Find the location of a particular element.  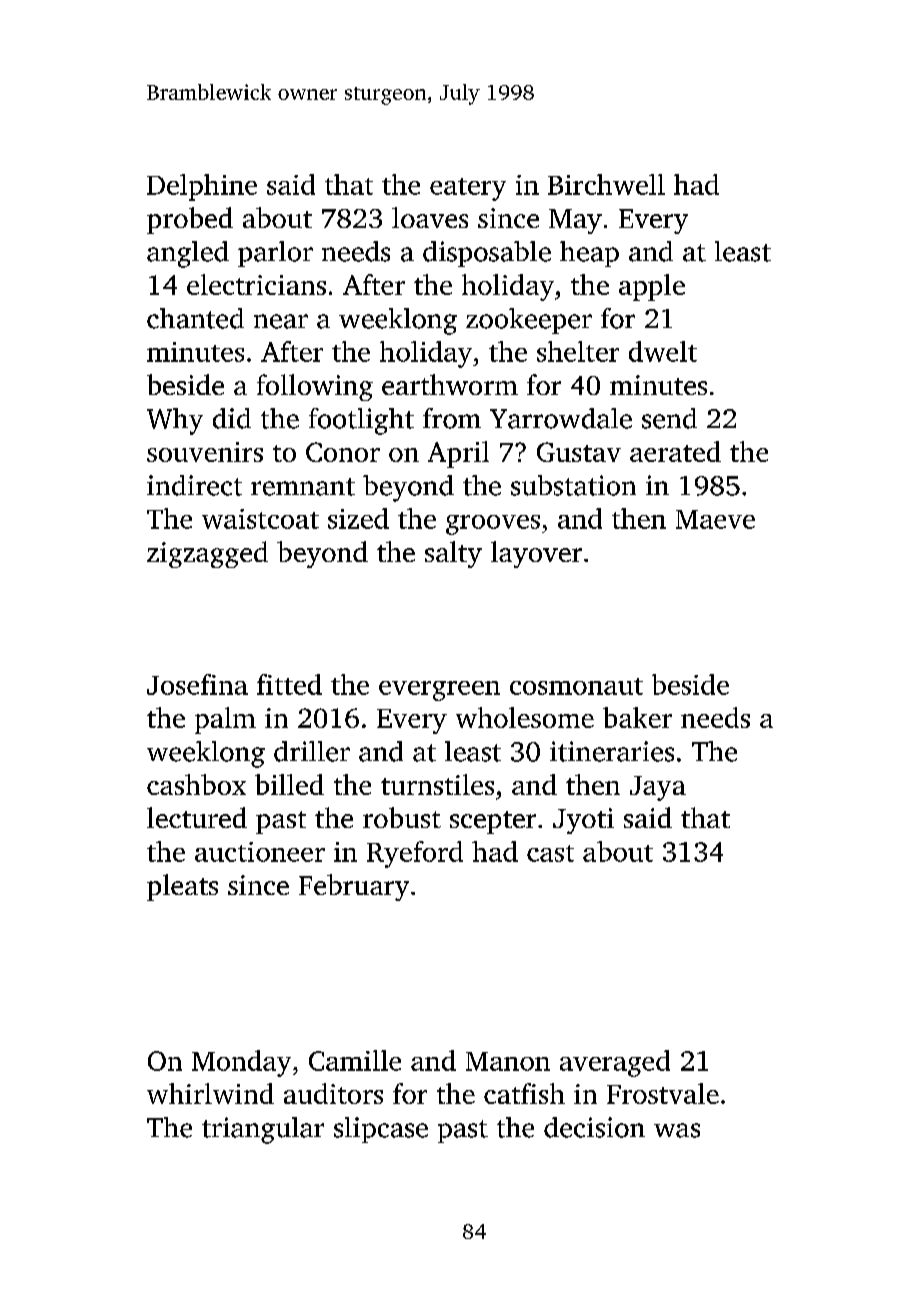

pleats is located at coordinates (182, 887).
